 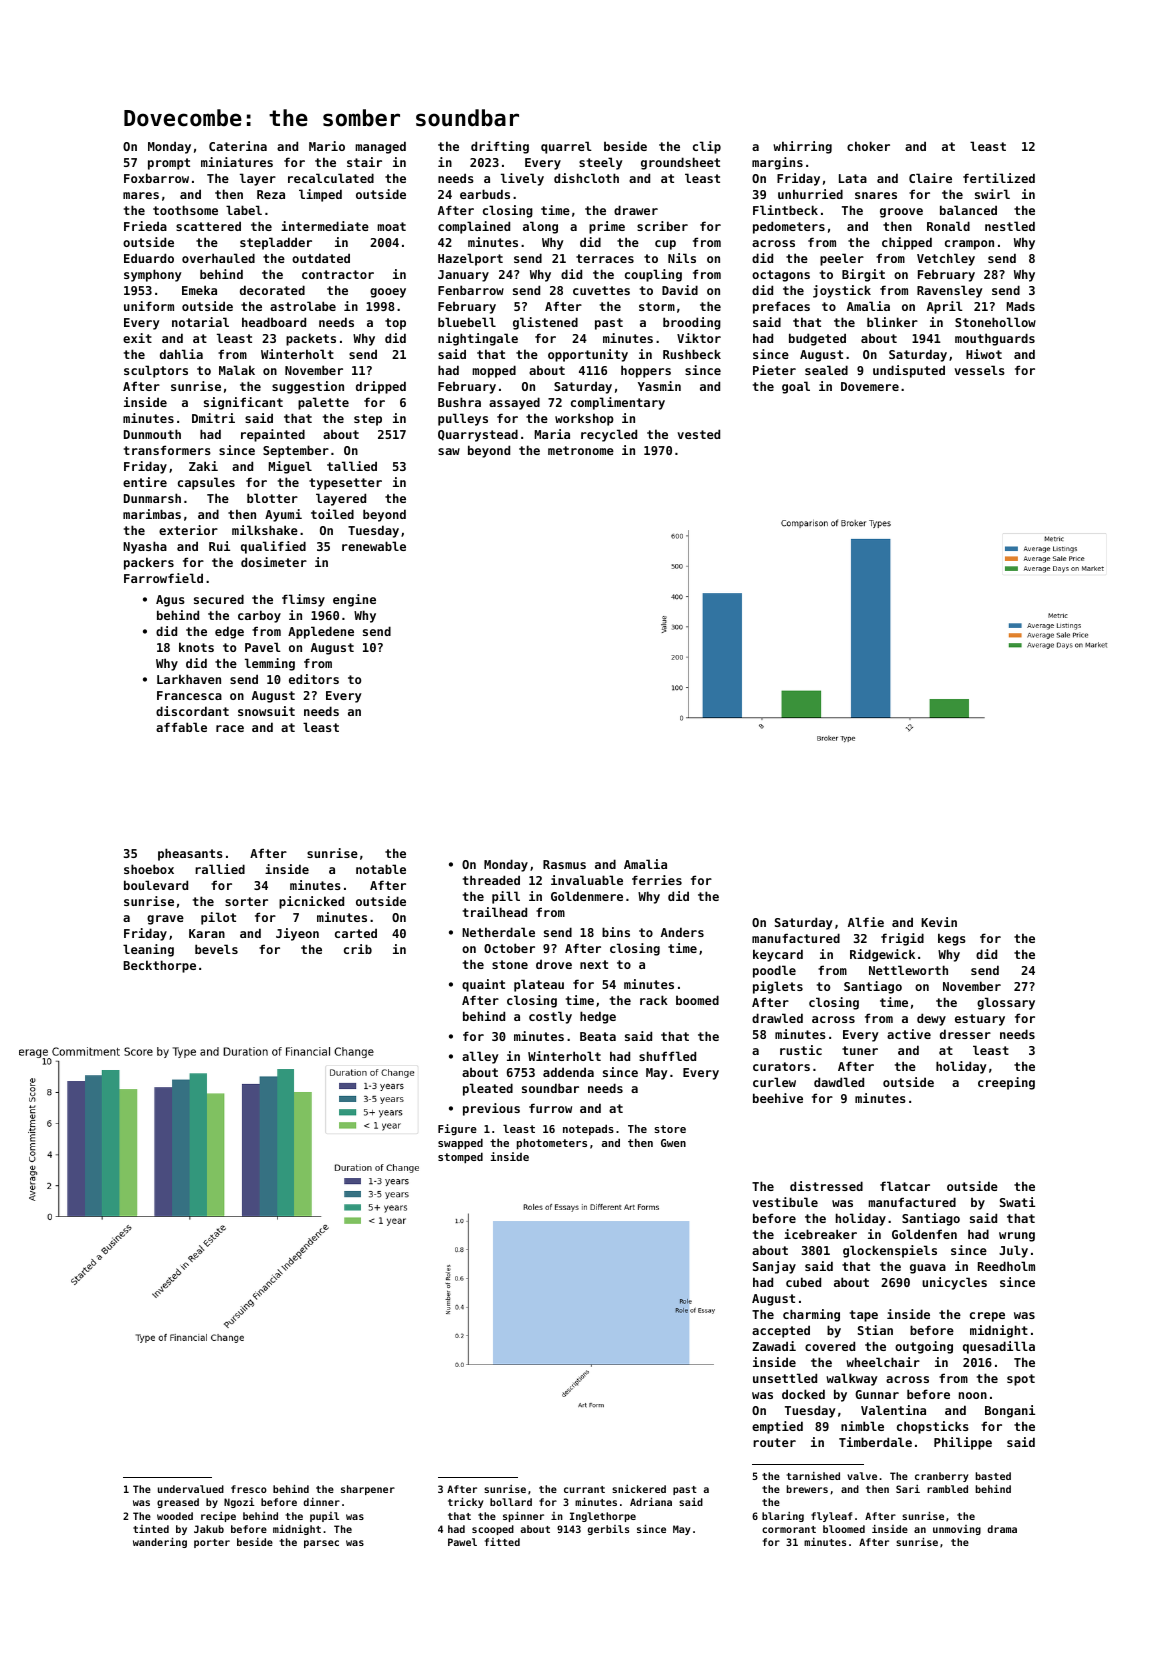 What do you see at coordinates (785, 1202) in the image?
I see `vestibule` at bounding box center [785, 1202].
